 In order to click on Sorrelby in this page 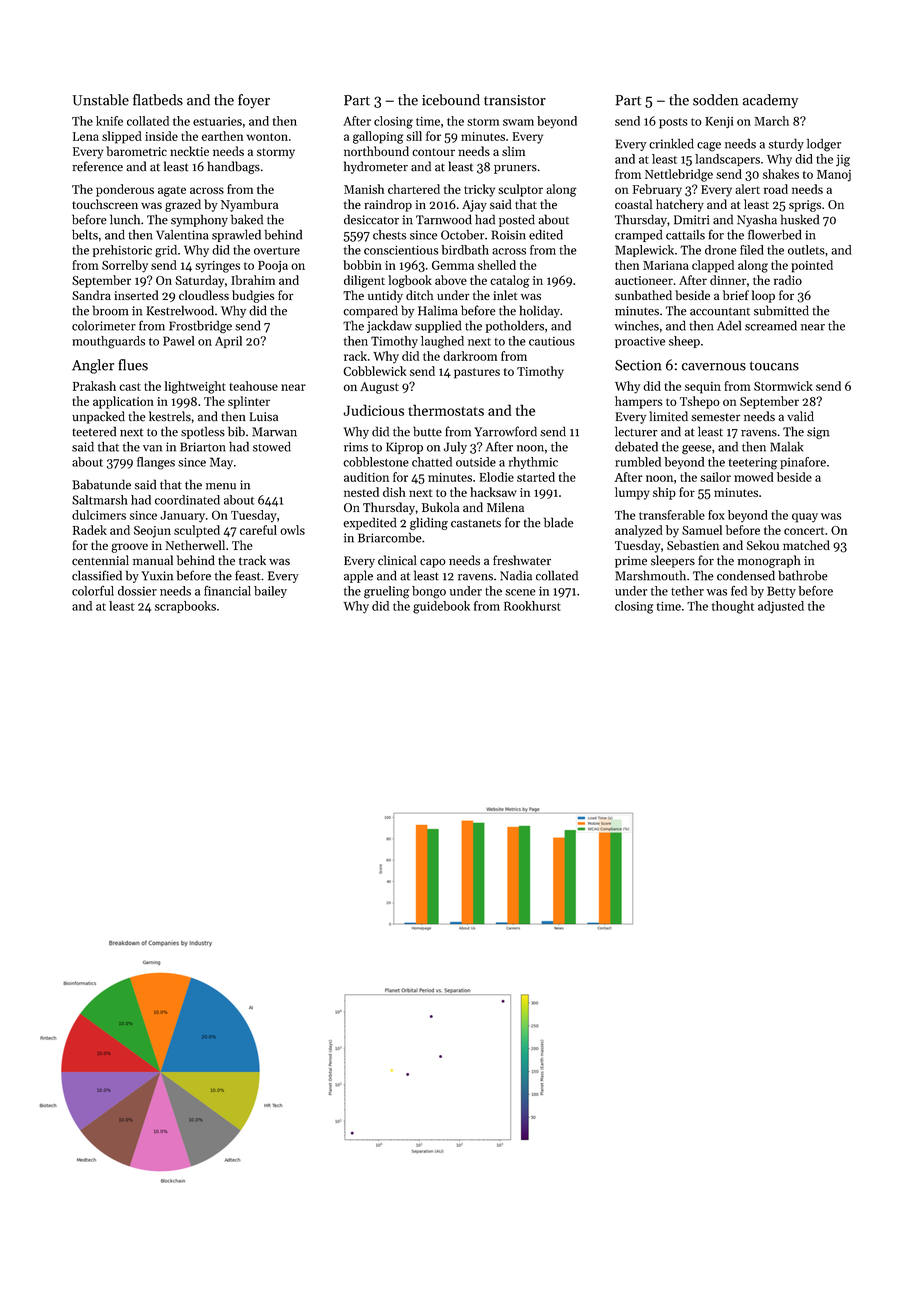, I will do `click(125, 266)`.
